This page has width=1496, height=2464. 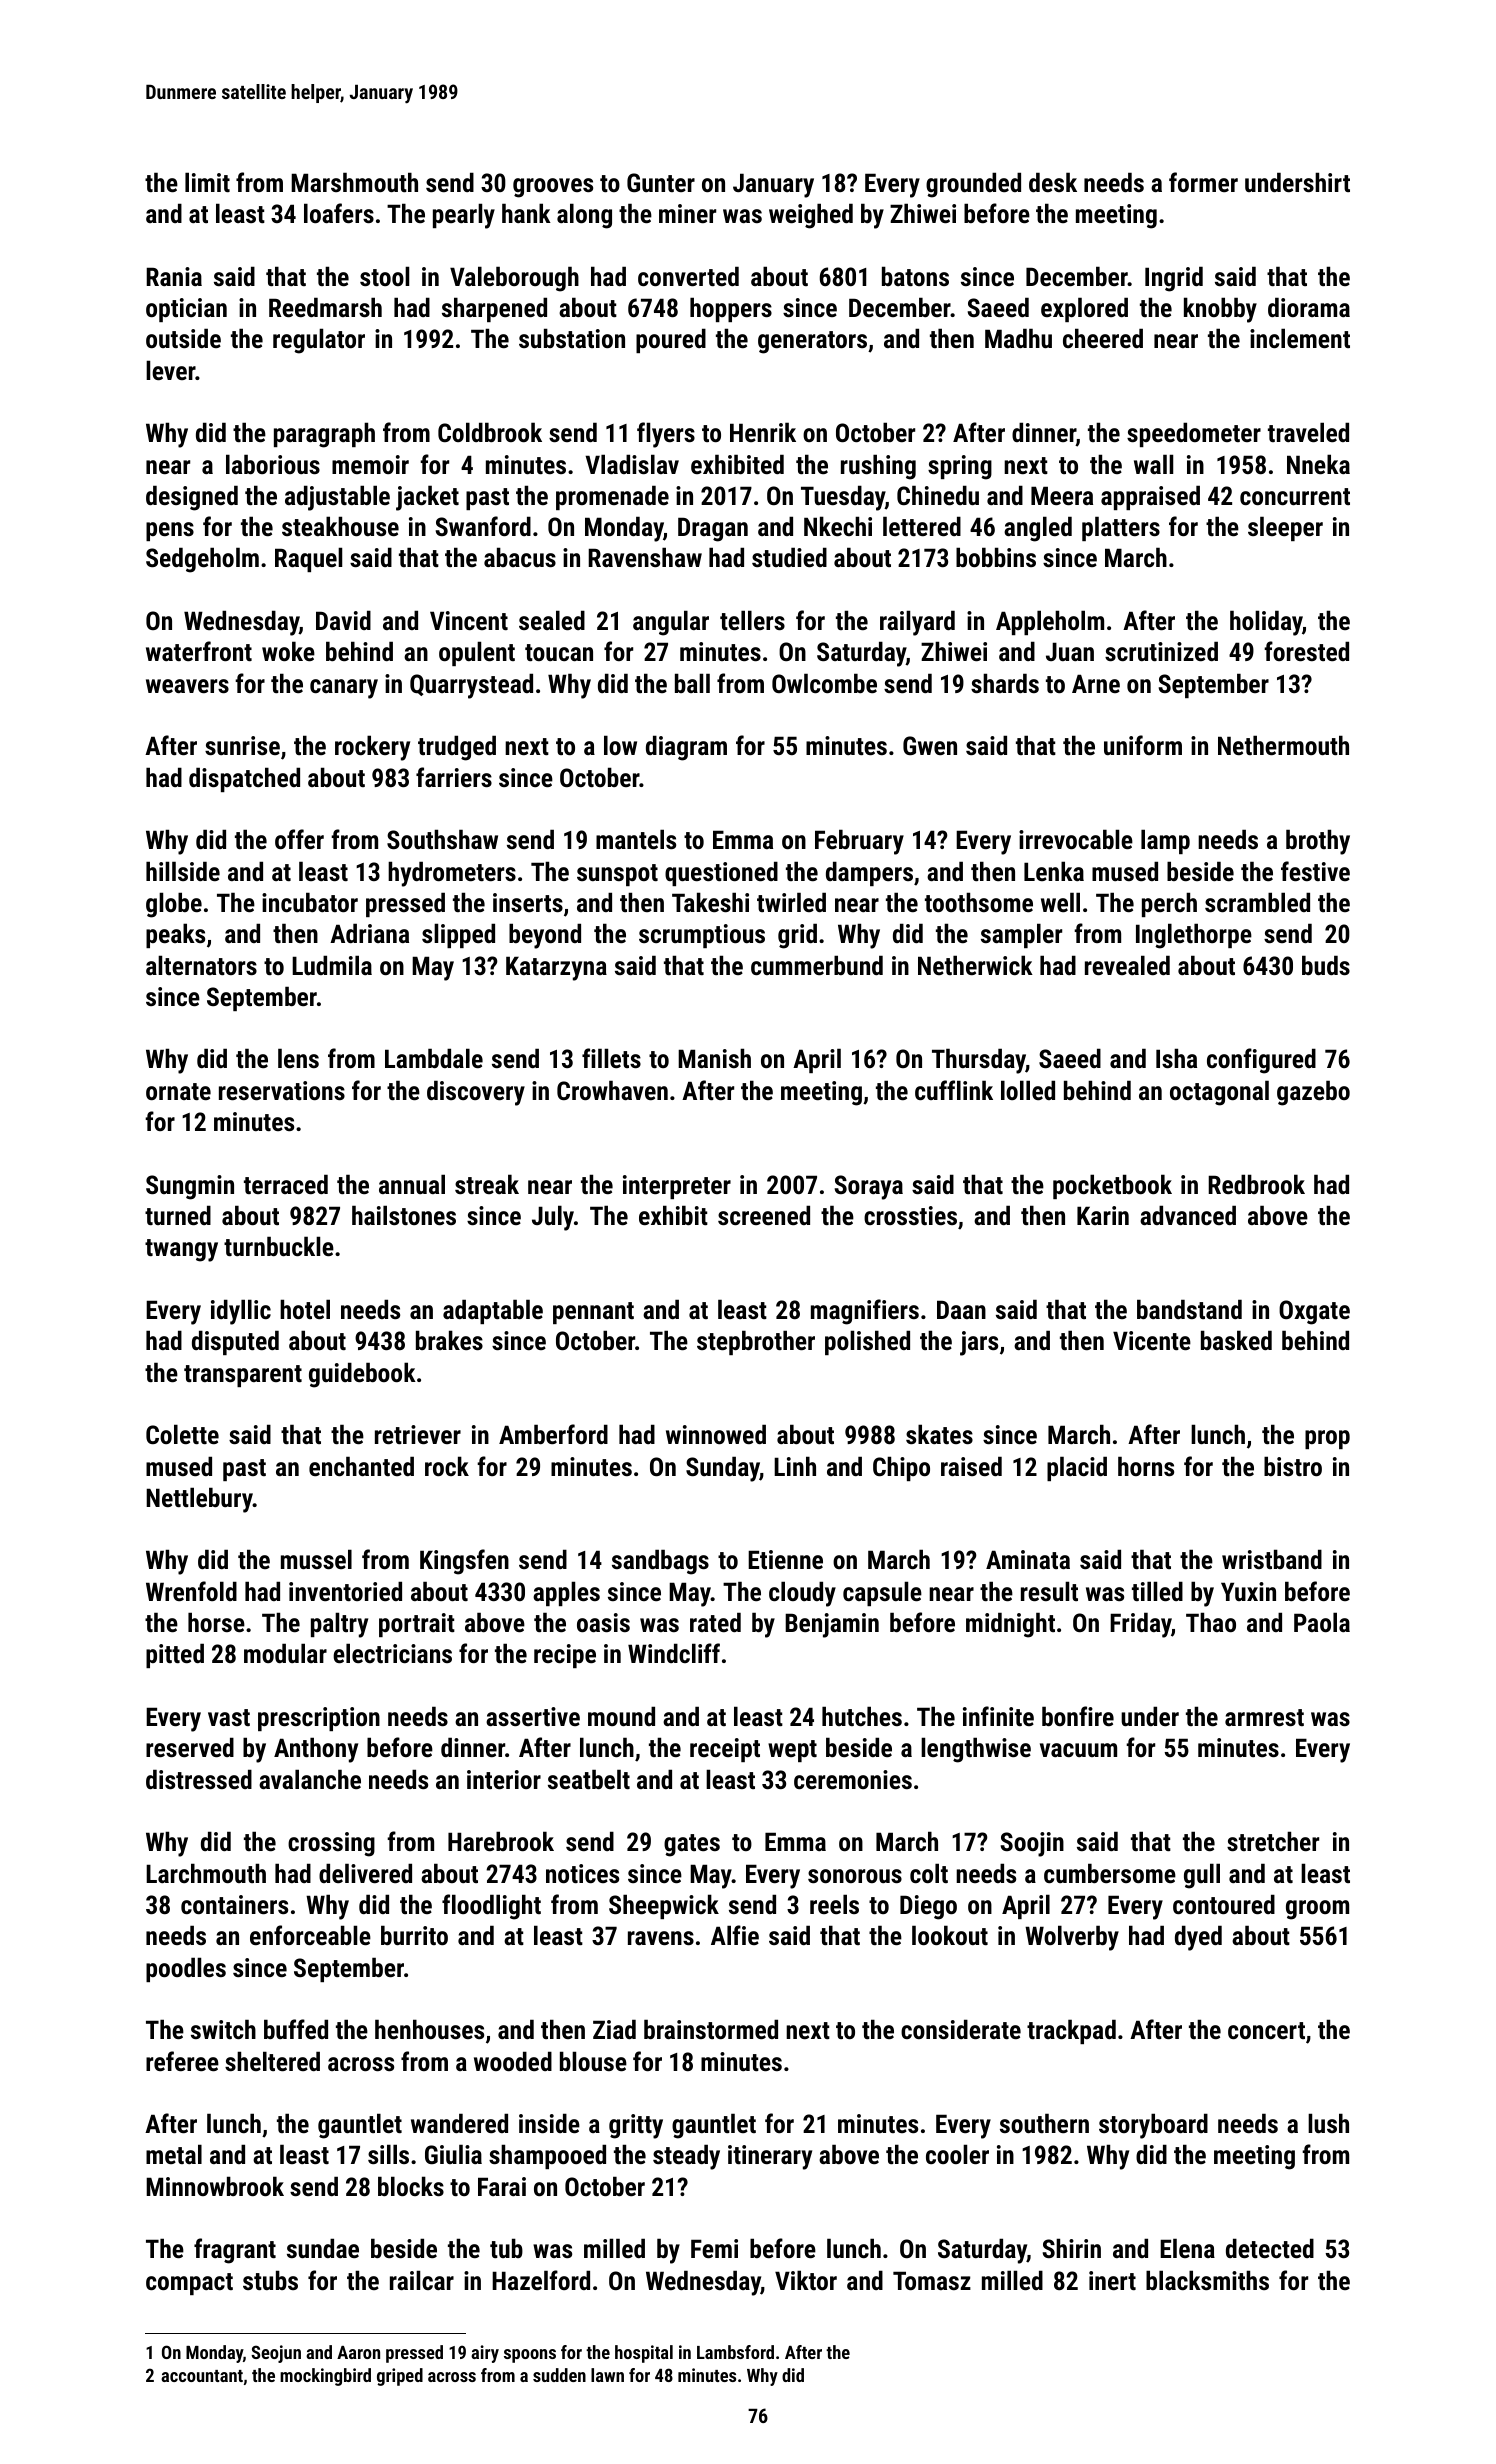 What do you see at coordinates (242, 745) in the page?
I see `sunrise` at bounding box center [242, 745].
